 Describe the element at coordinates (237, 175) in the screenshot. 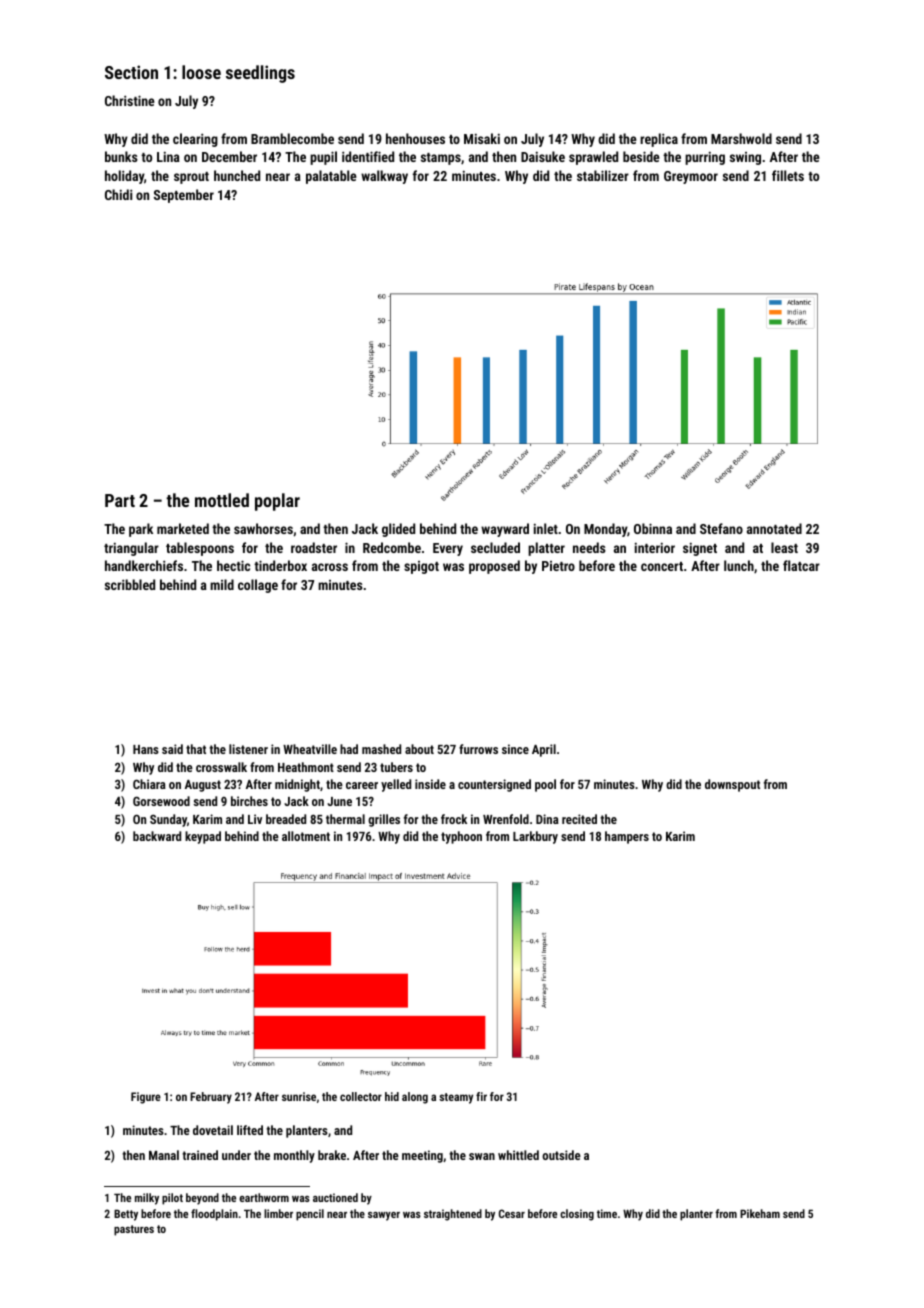

I see `hunched` at that location.
